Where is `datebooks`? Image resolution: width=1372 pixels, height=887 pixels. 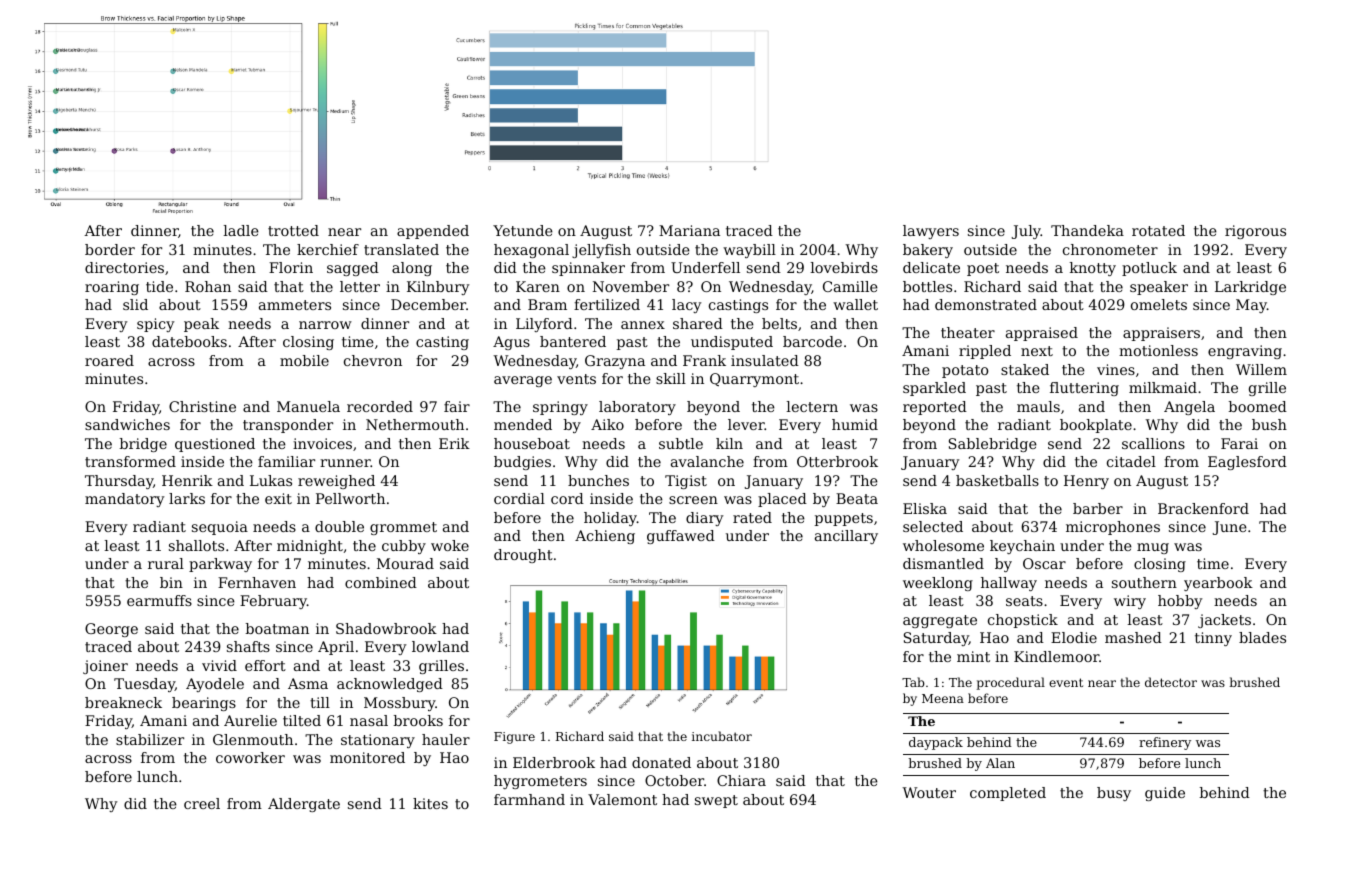
datebooks is located at coordinates (189, 341).
